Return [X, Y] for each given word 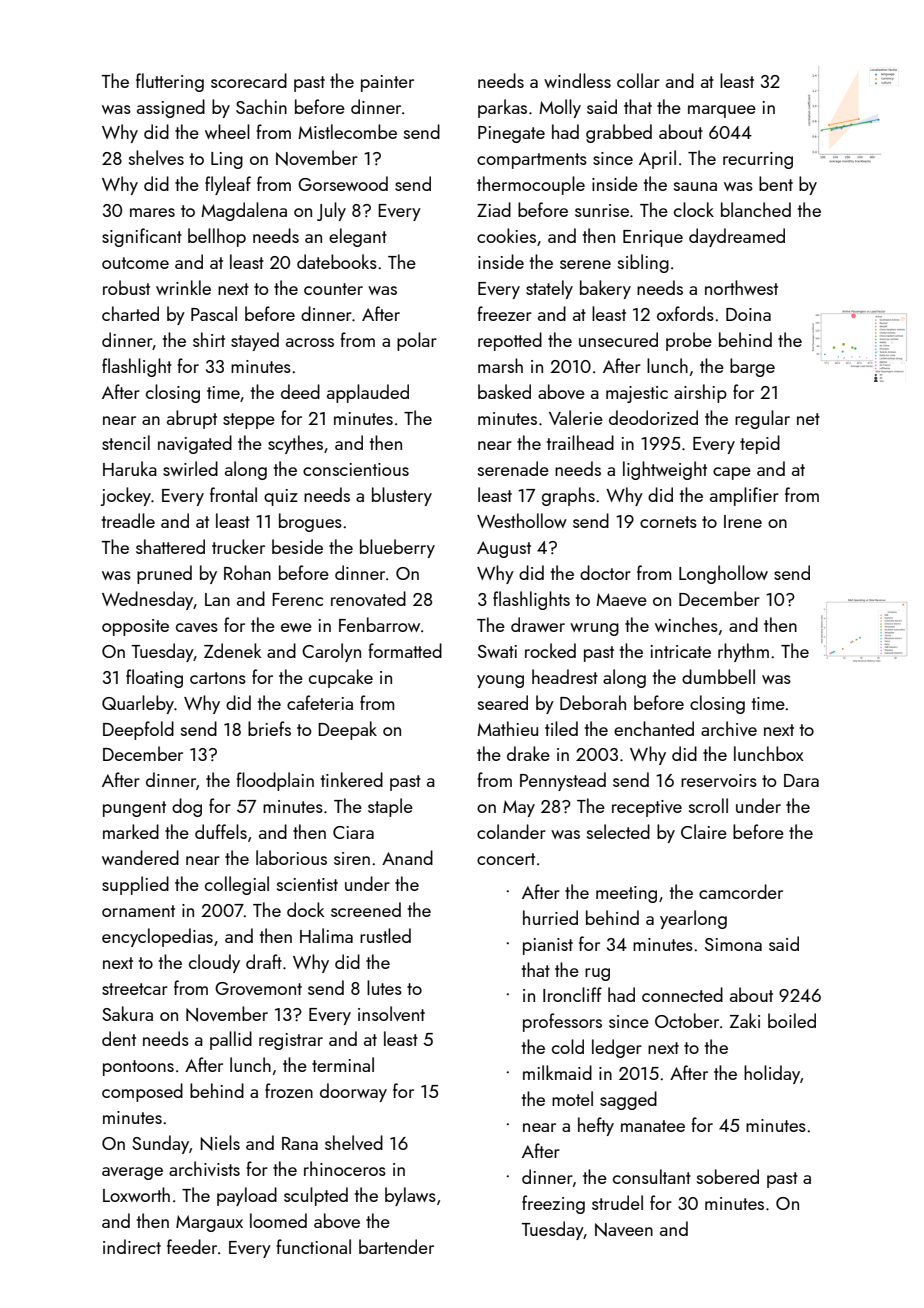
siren [352, 858]
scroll [708, 805]
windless [577, 80]
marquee [722, 111]
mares [152, 212]
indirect [132, 1246]
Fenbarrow [379, 624]
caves [197, 627]
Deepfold [138, 730]
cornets [668, 522]
